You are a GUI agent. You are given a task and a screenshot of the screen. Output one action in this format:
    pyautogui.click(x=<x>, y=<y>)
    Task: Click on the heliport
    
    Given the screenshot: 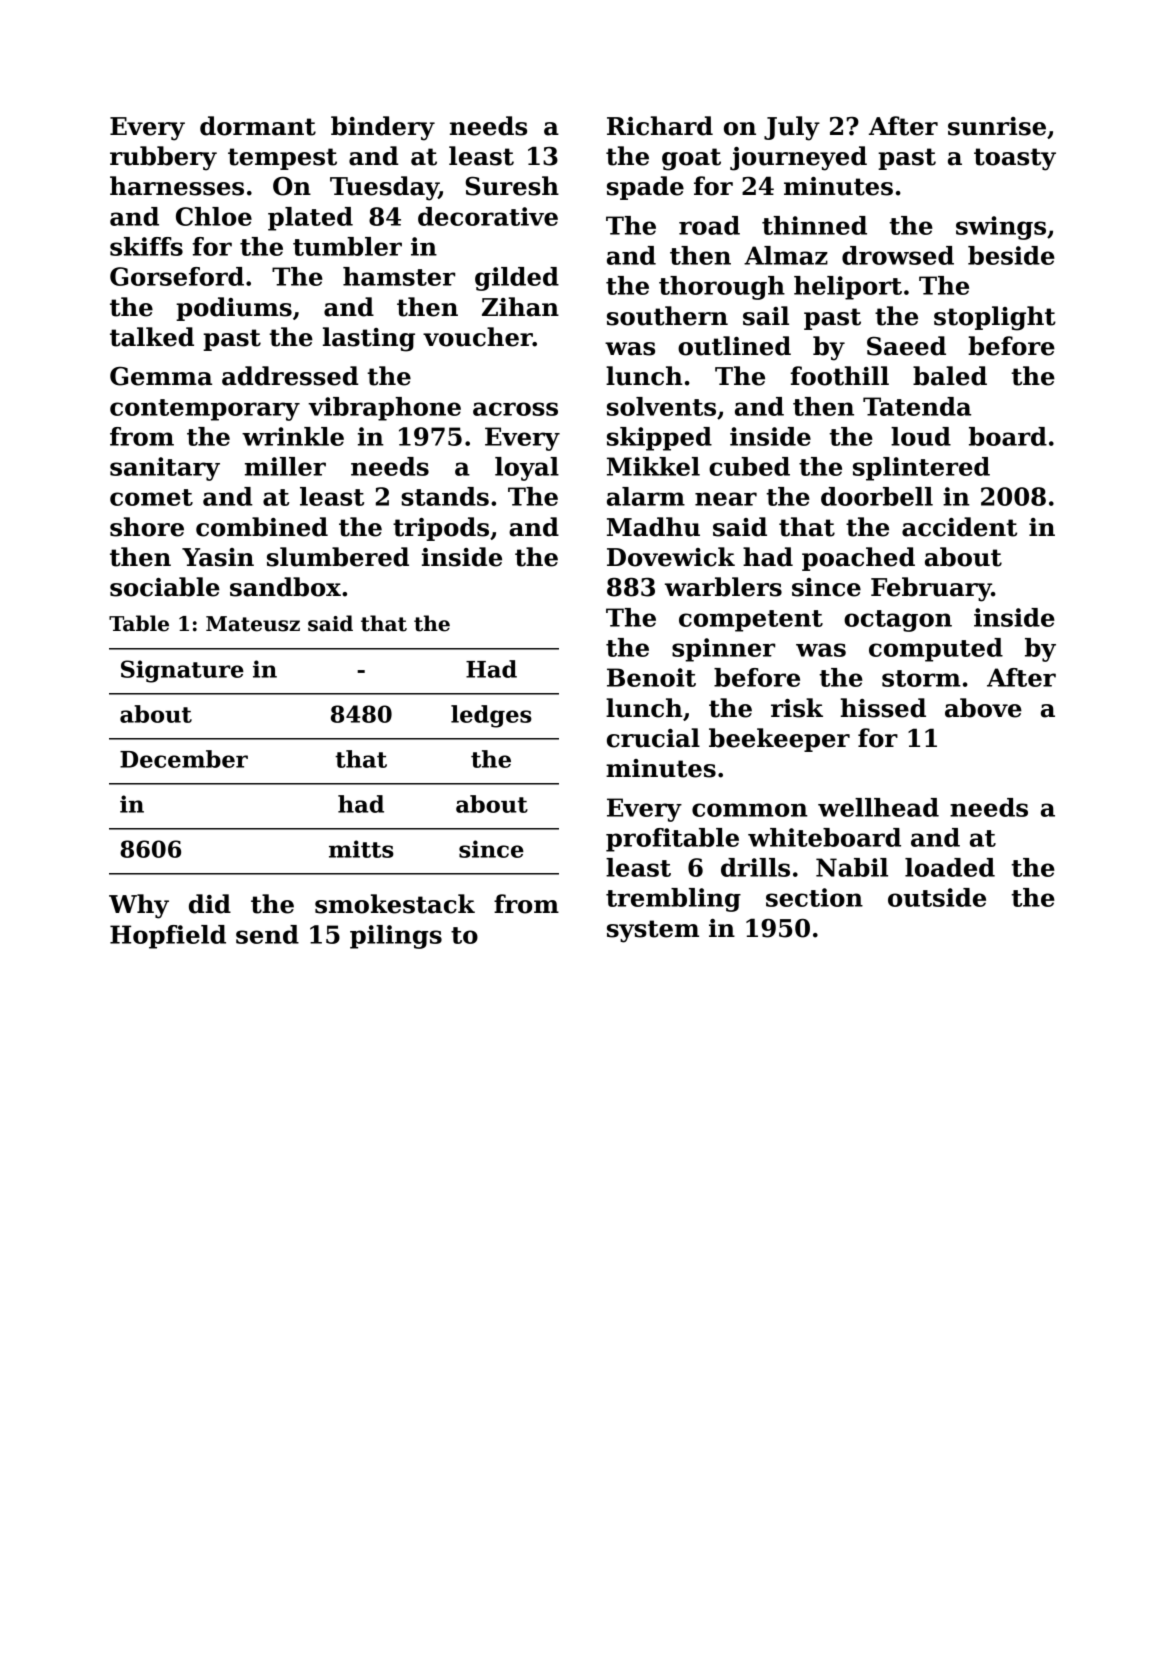 What is the action you would take?
    pyautogui.click(x=848, y=288)
